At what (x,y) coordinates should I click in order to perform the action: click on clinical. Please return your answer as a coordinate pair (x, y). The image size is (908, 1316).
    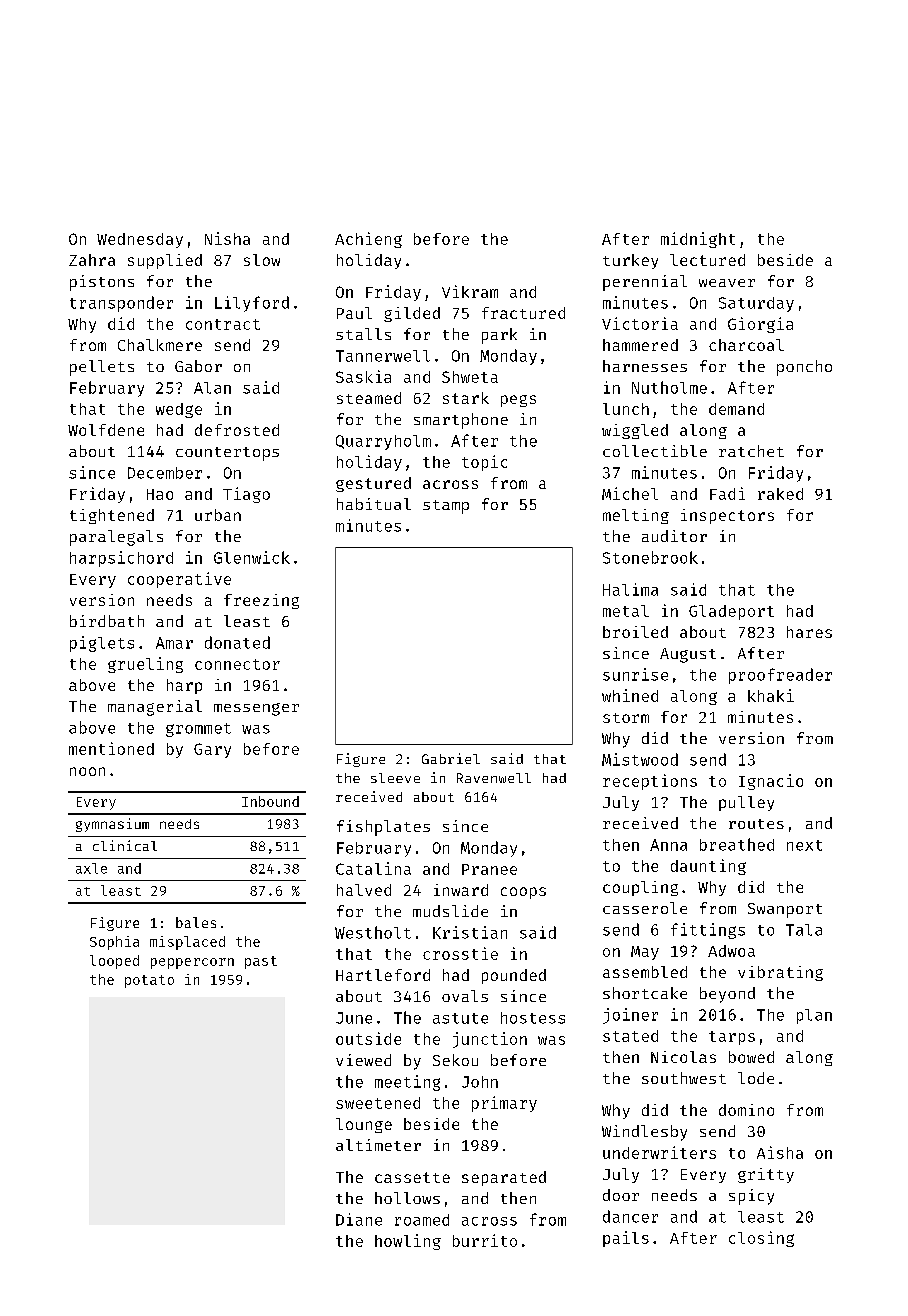
    Looking at the image, I should click on (125, 845).
